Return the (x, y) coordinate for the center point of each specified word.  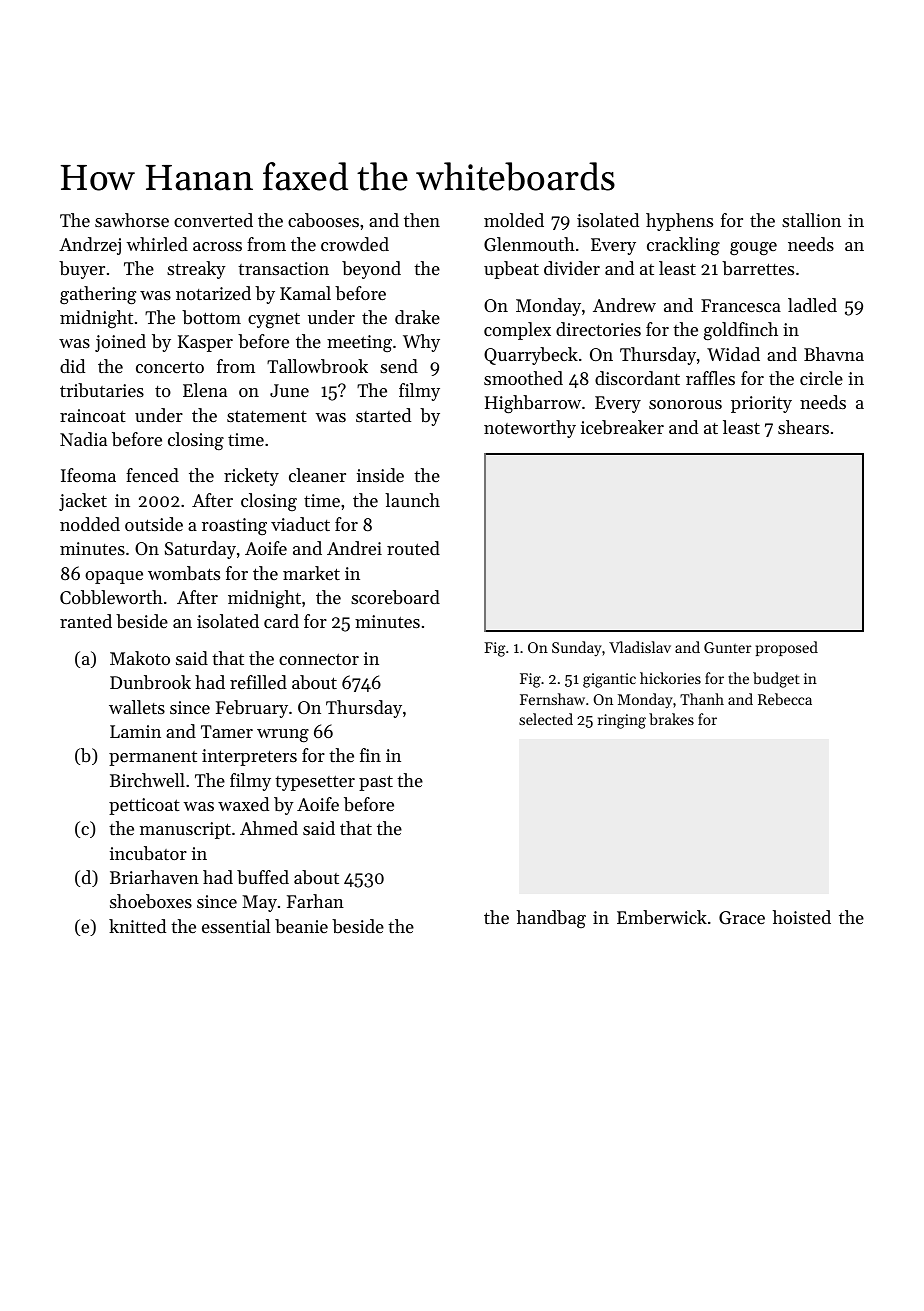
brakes (671, 719)
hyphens (679, 222)
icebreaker (622, 427)
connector (319, 659)
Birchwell (147, 780)
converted (213, 220)
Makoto (140, 658)
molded (514, 220)
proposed (787, 648)
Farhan (315, 901)
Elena (205, 390)
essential (236, 926)
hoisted (802, 917)
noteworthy (530, 429)
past (376, 783)
